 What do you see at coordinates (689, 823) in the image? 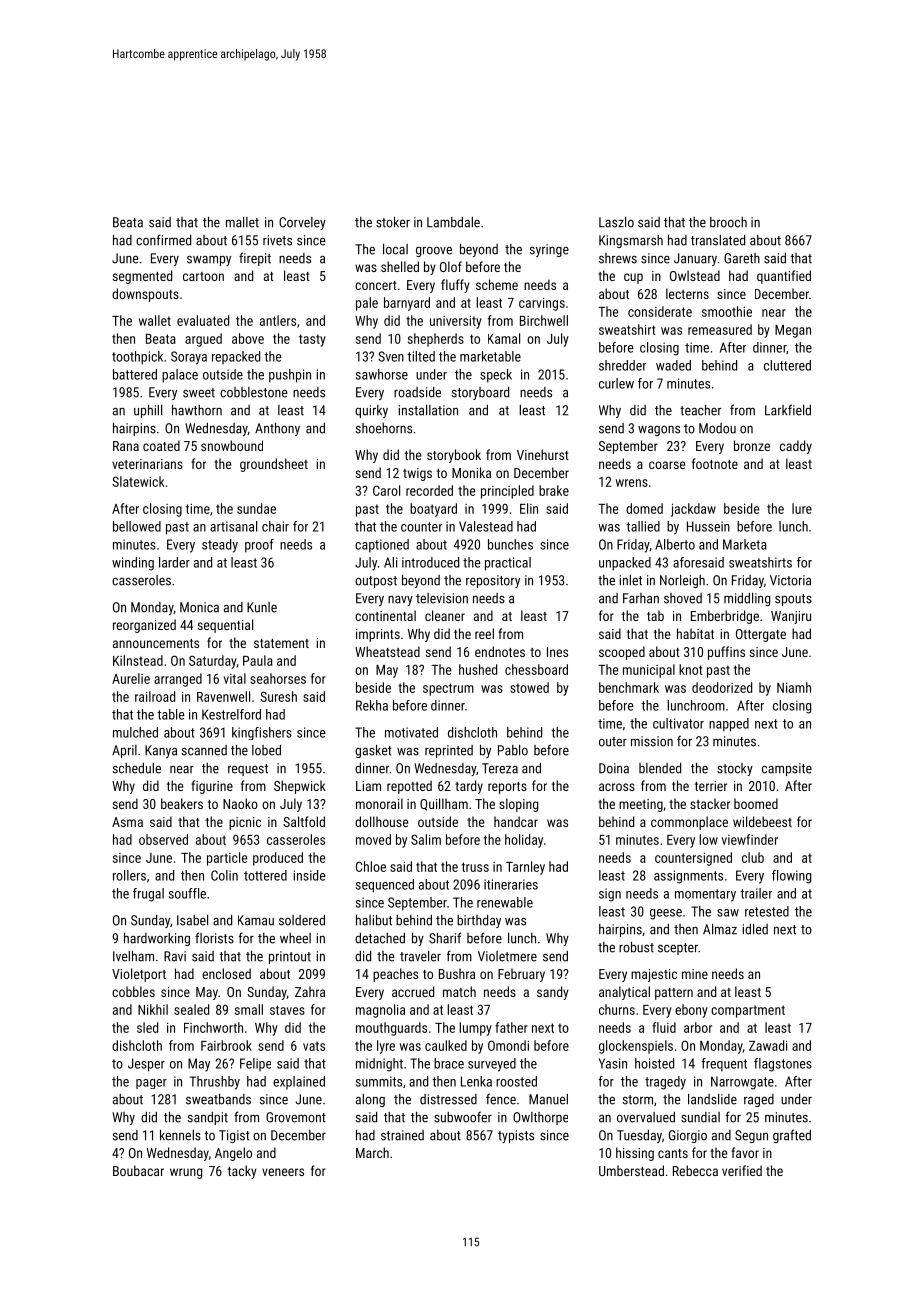
I see `commonplace` at bounding box center [689, 823].
